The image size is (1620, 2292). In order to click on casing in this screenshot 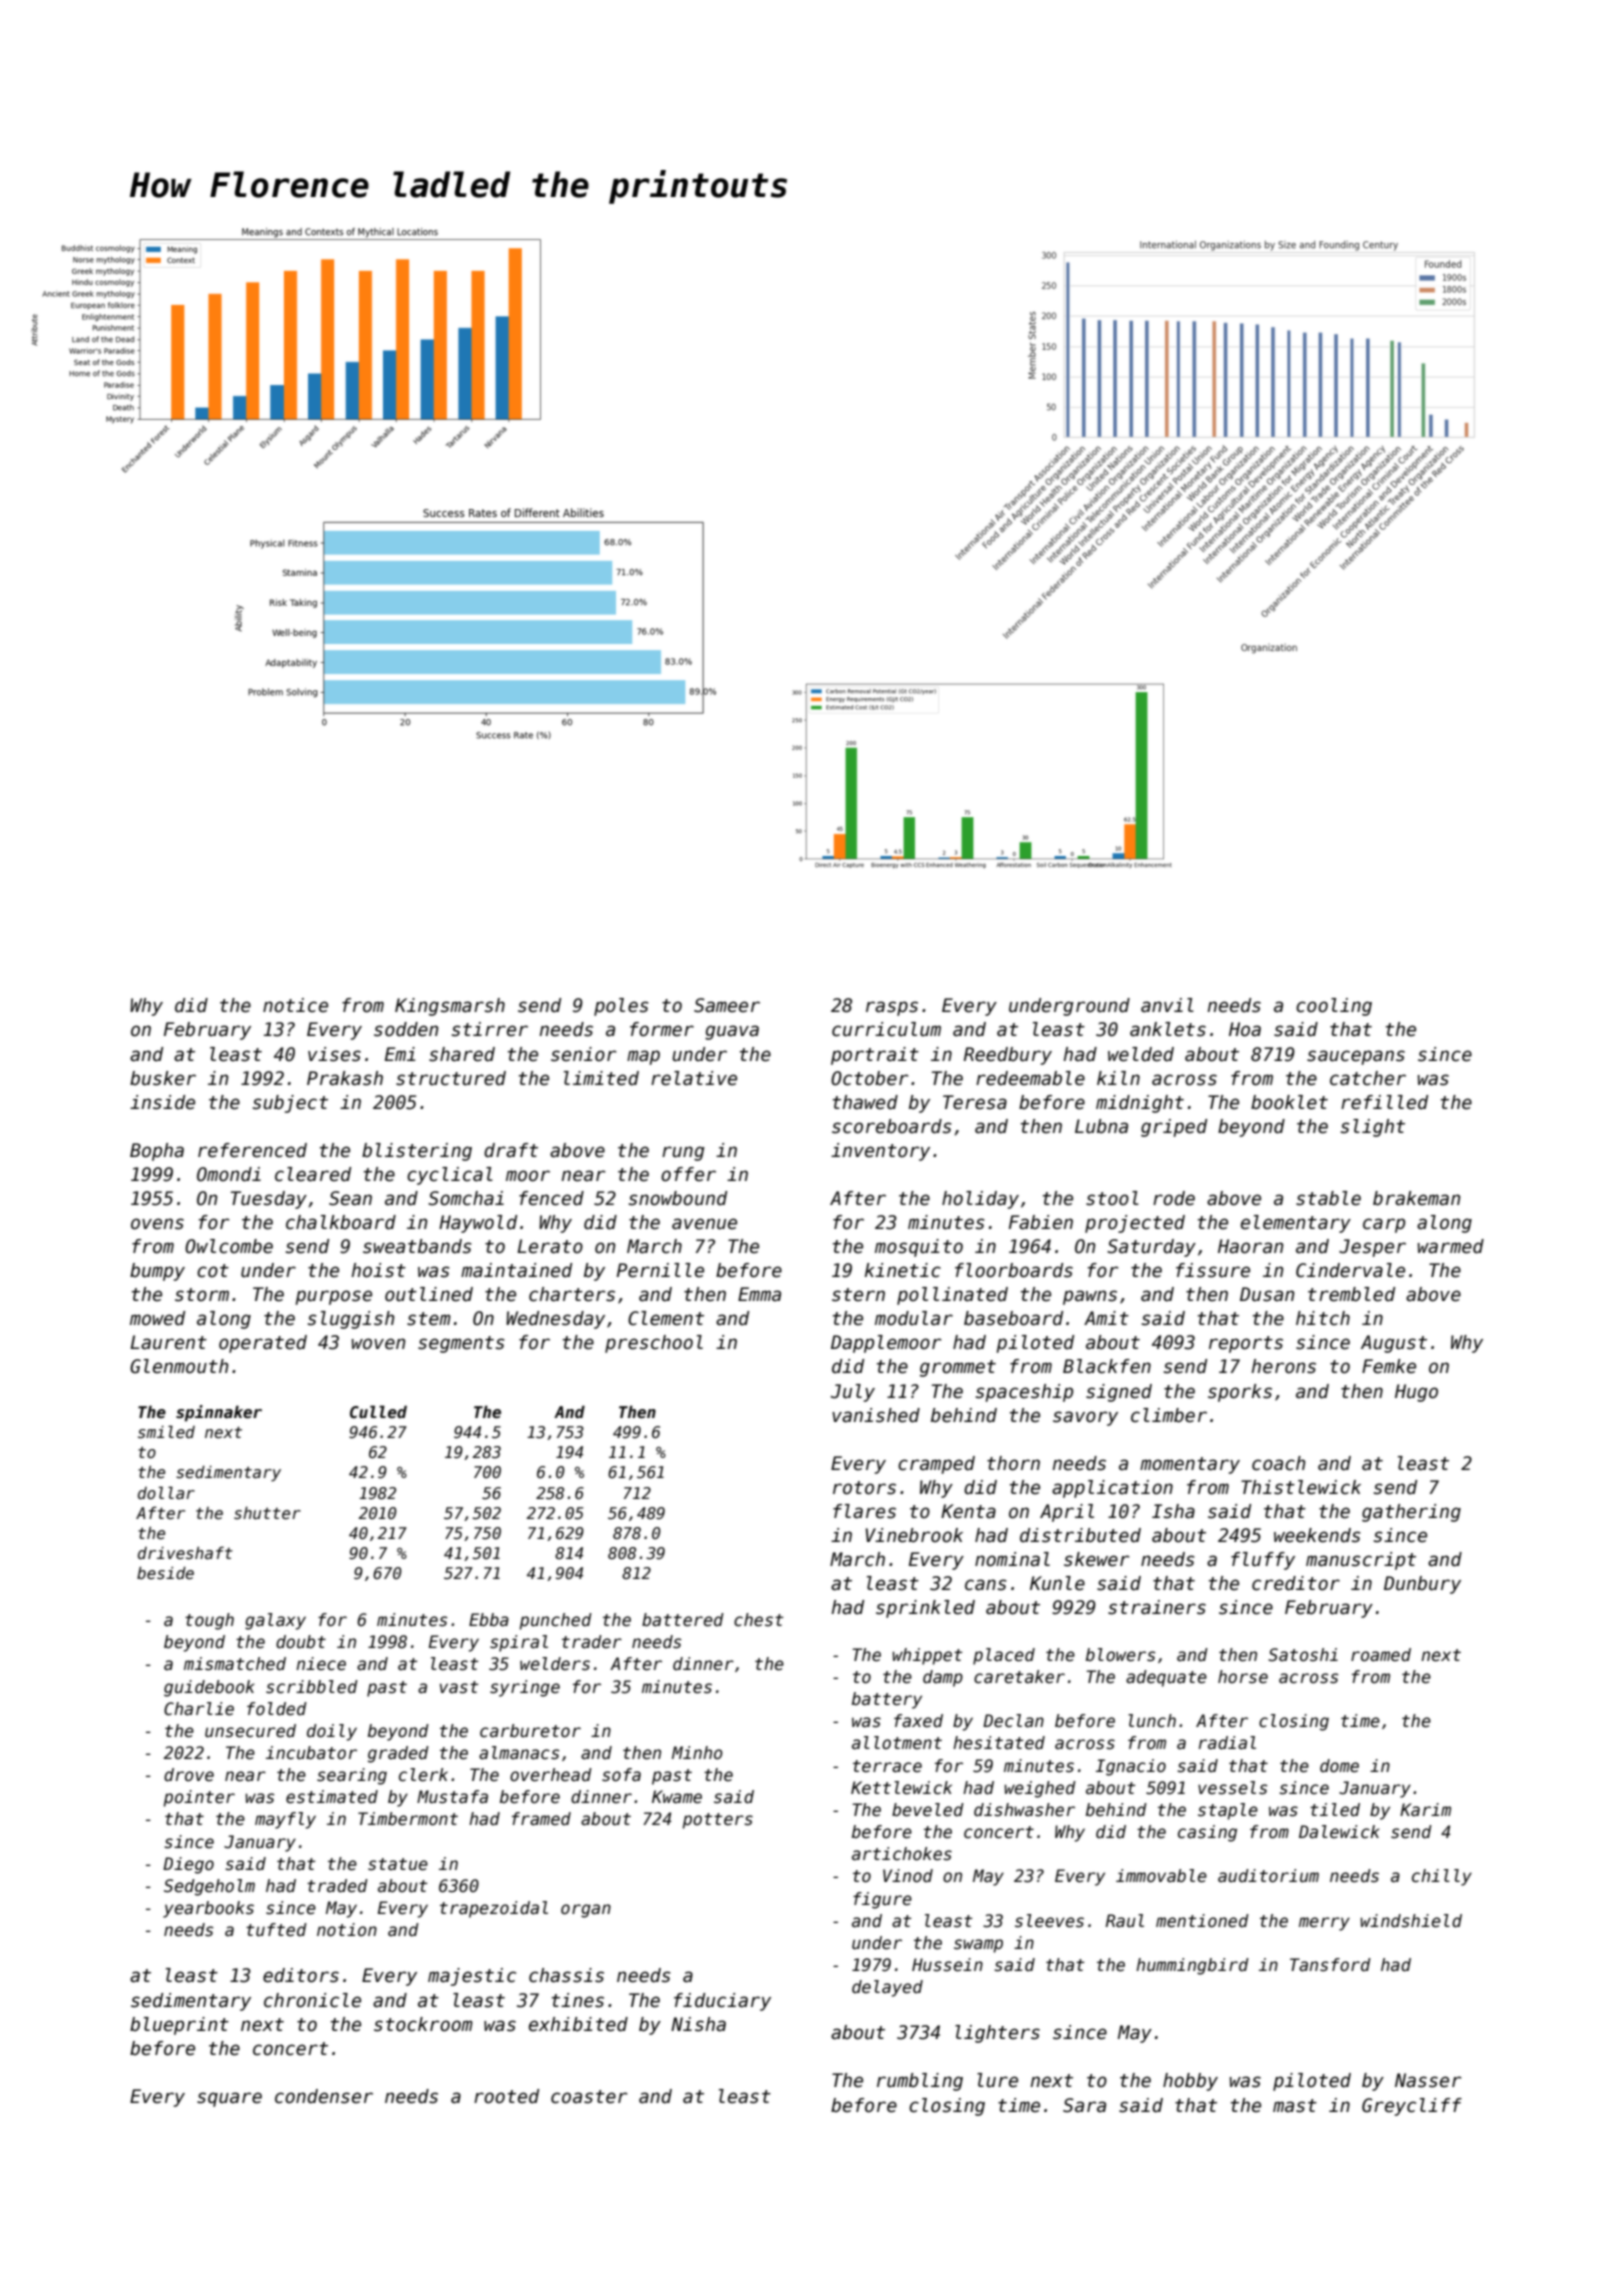, I will do `click(1207, 1833)`.
